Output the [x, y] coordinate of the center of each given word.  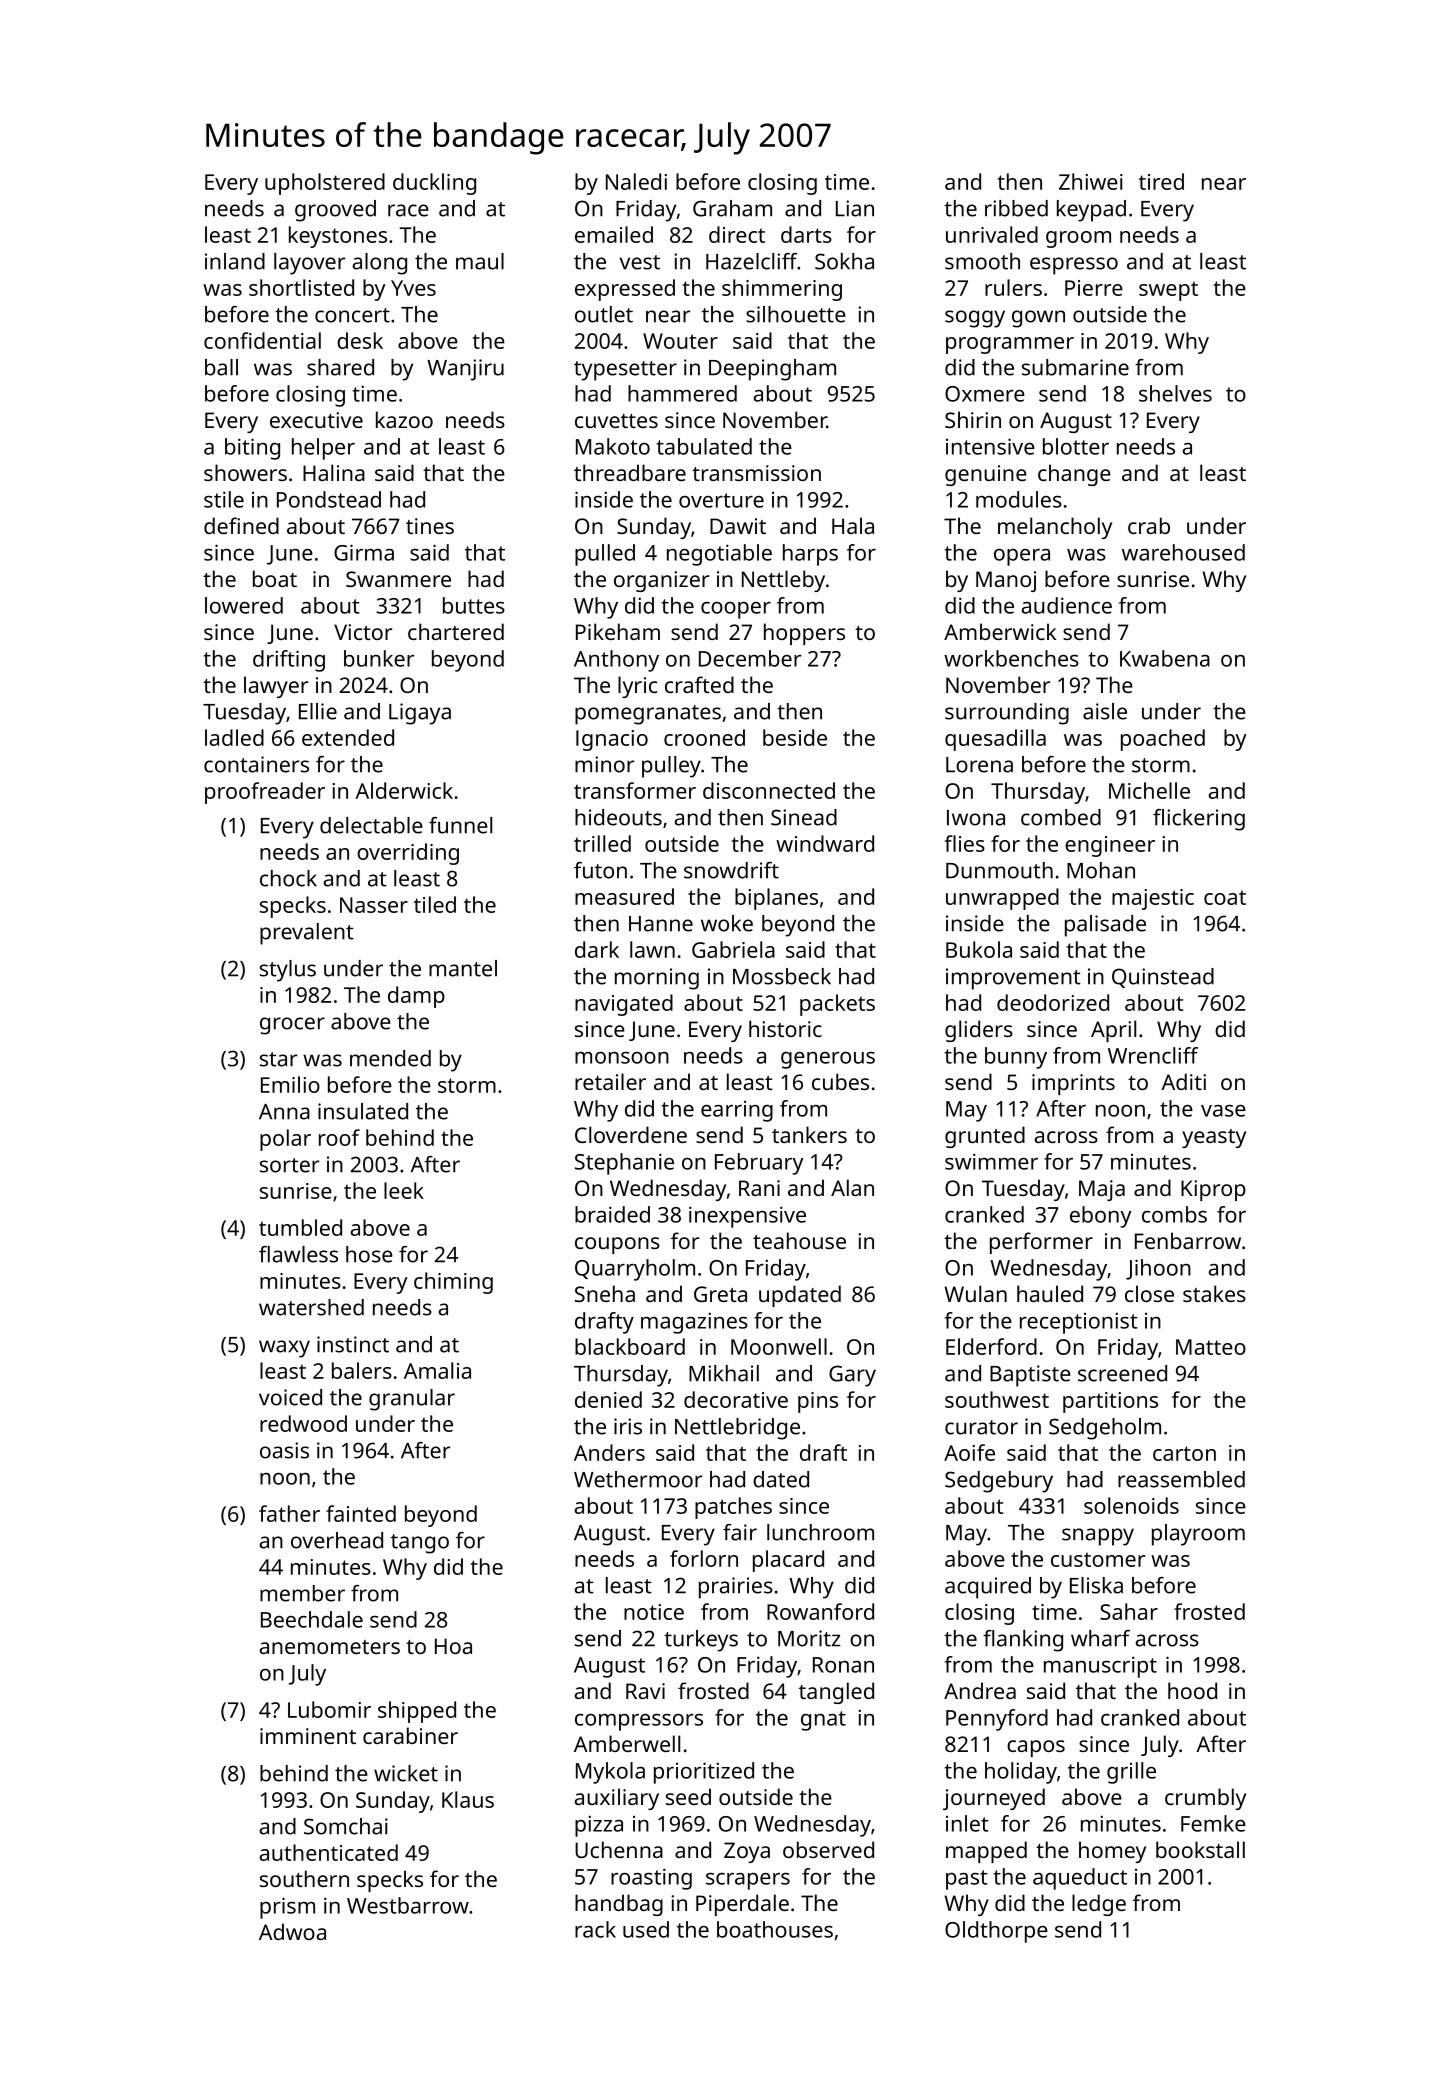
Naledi [636, 181]
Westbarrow [408, 1905]
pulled [605, 555]
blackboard [630, 1346]
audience [1067, 605]
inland [235, 261]
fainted [361, 1513]
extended [348, 737]
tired [1161, 181]
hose [369, 1254]
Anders [609, 1452]
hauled [1050, 1293]
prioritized [704, 1773]
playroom [1198, 1535]
